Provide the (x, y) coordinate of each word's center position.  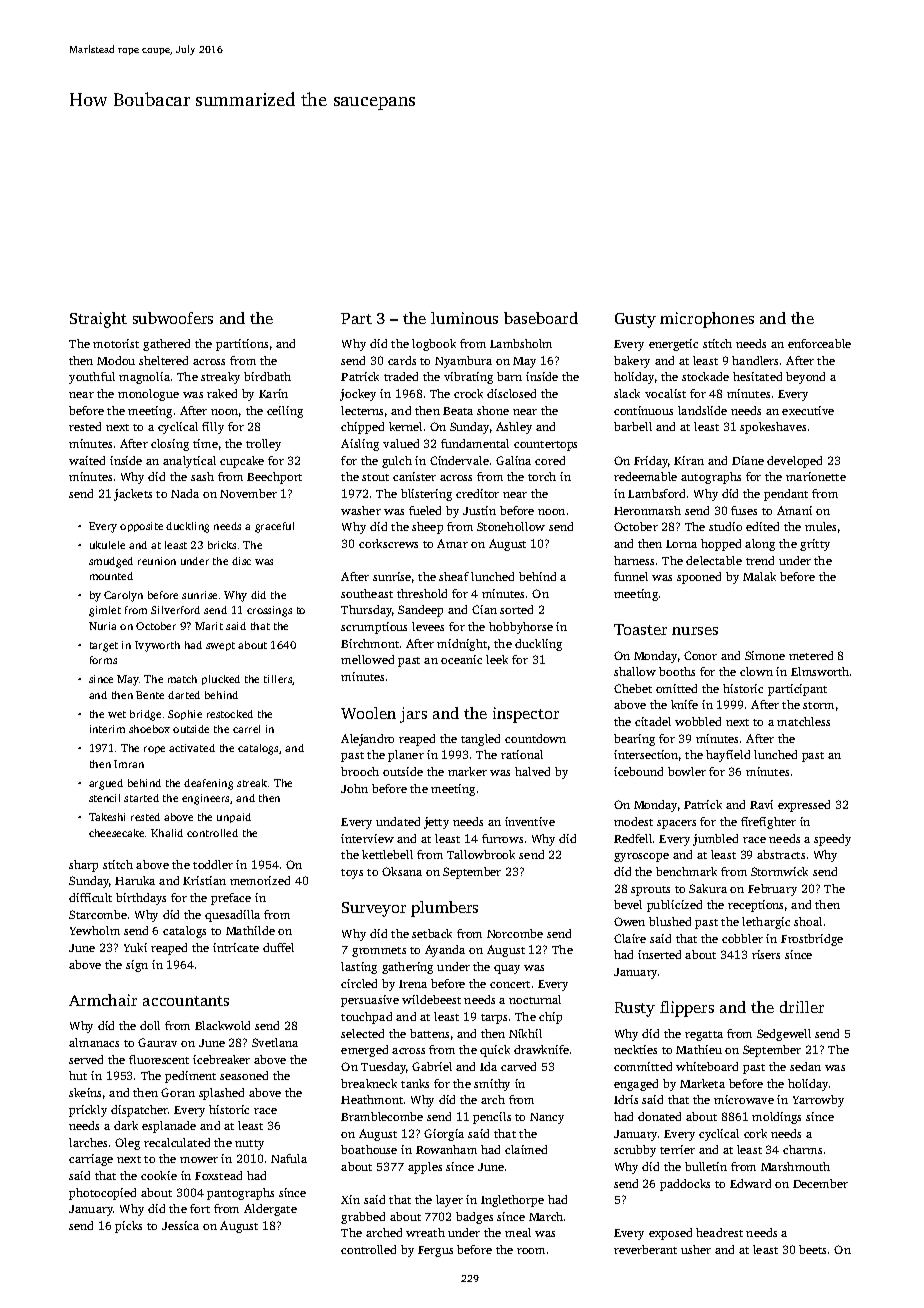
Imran (129, 764)
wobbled (698, 721)
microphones (707, 320)
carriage (91, 1160)
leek (497, 659)
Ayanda (445, 951)
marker (467, 771)
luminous (464, 318)
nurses (695, 631)
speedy (832, 840)
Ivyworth (157, 646)
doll (150, 1025)
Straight (98, 320)
